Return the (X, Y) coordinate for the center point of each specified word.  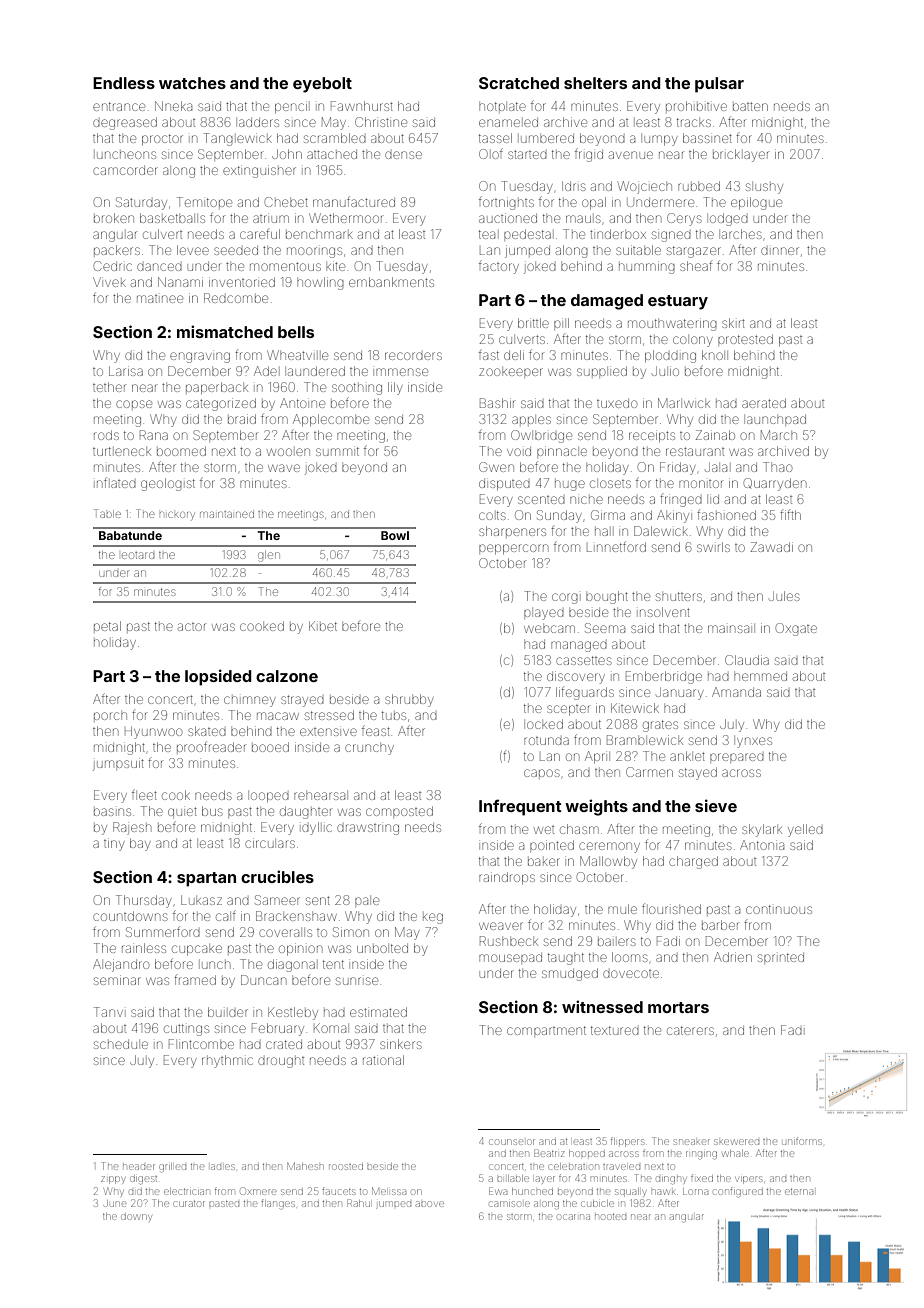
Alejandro (121, 965)
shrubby (409, 700)
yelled (805, 830)
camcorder (125, 170)
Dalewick (661, 531)
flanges (278, 1204)
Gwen (496, 467)
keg (433, 918)
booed (270, 747)
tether (109, 387)
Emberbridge (664, 677)
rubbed (699, 186)
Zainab (715, 435)
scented (541, 500)
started (527, 154)
